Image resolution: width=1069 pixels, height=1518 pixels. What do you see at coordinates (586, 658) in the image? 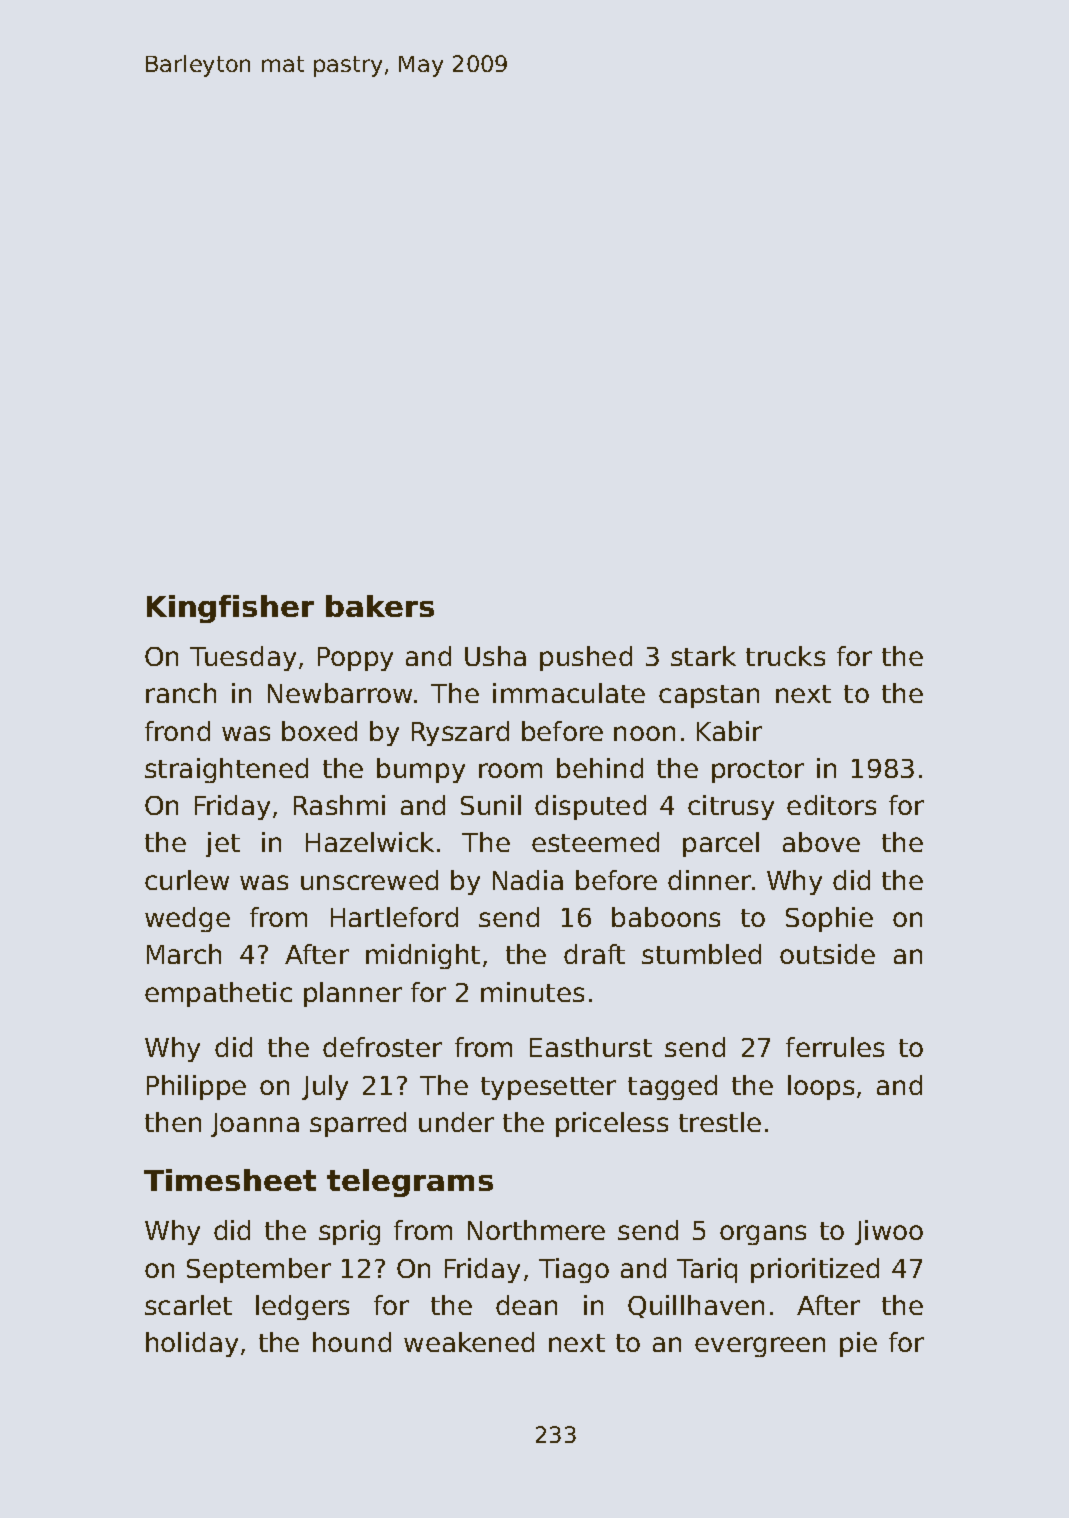
I see `pushed` at bounding box center [586, 658].
